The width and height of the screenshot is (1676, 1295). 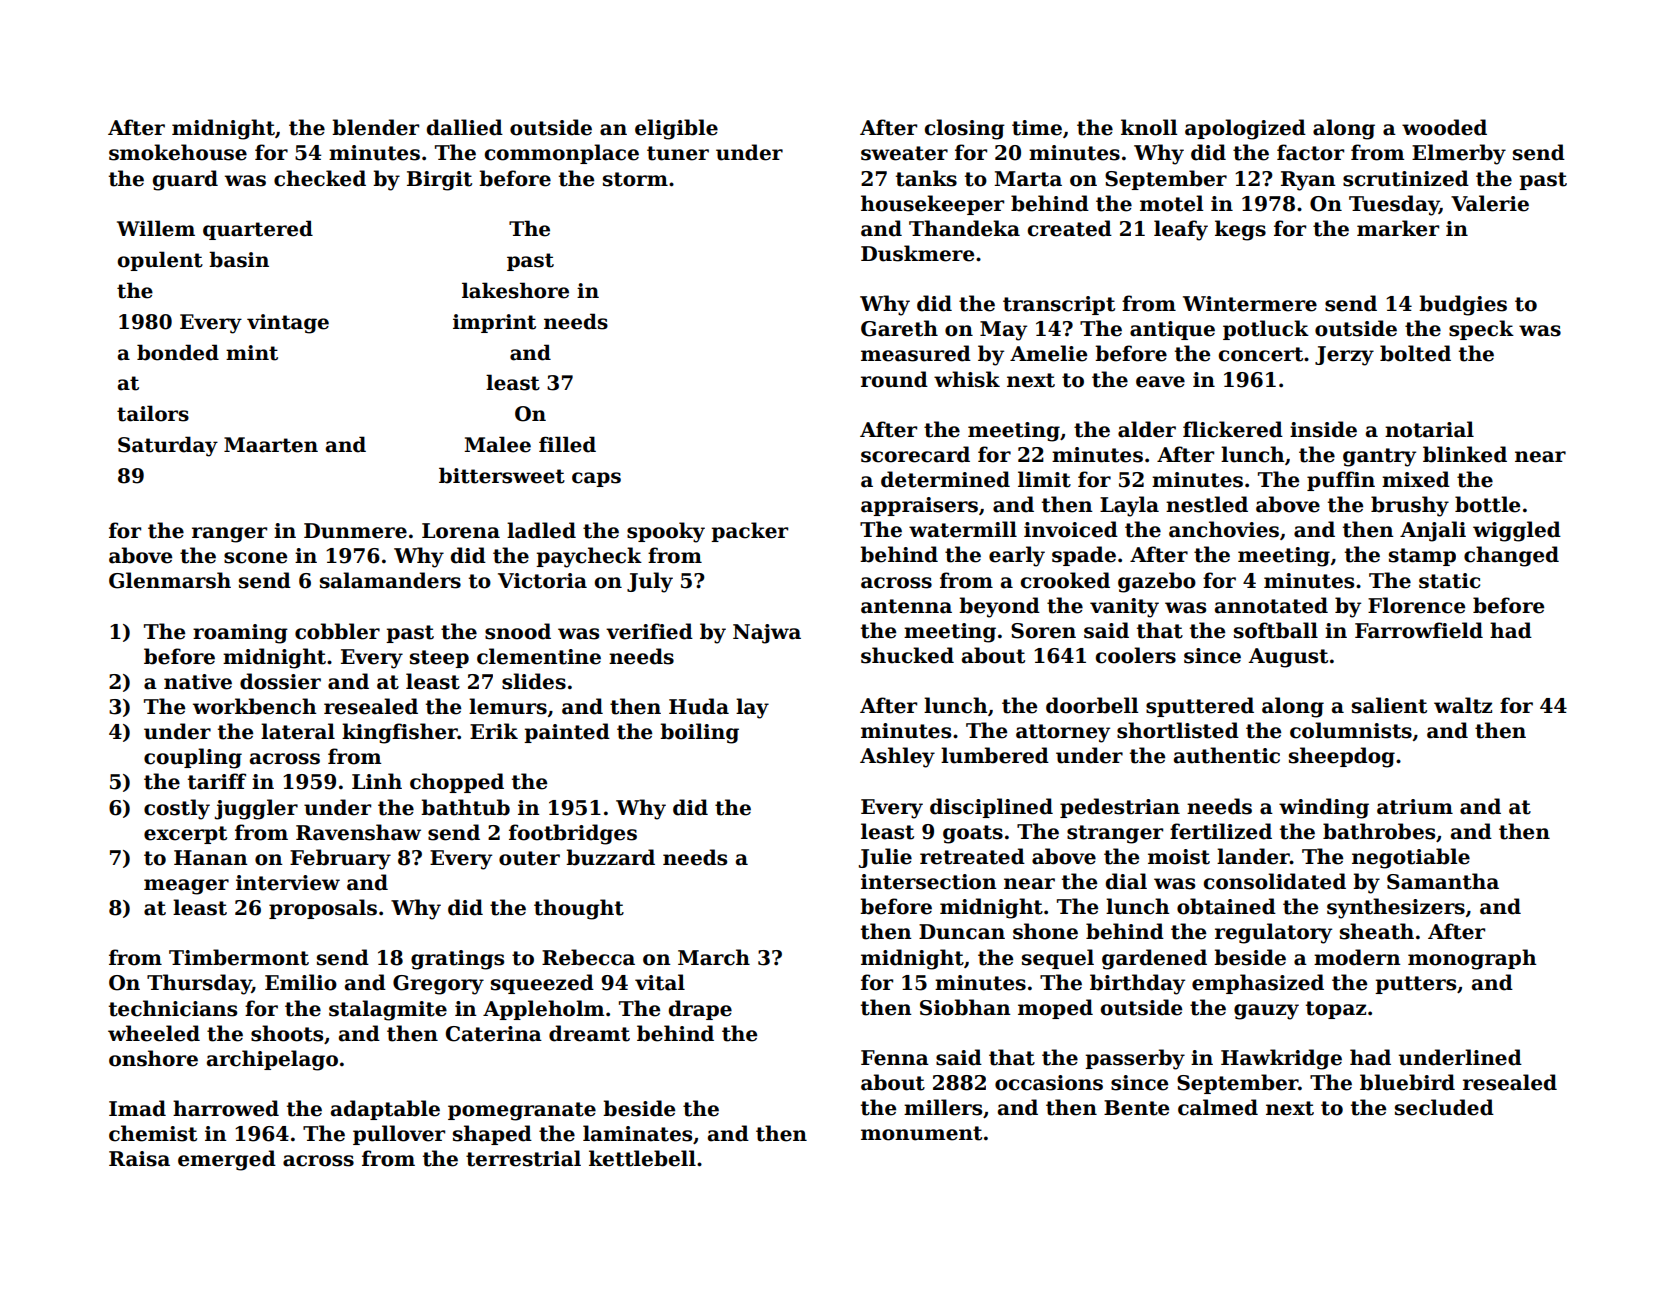 What do you see at coordinates (1410, 506) in the screenshot?
I see `brushy` at bounding box center [1410, 506].
